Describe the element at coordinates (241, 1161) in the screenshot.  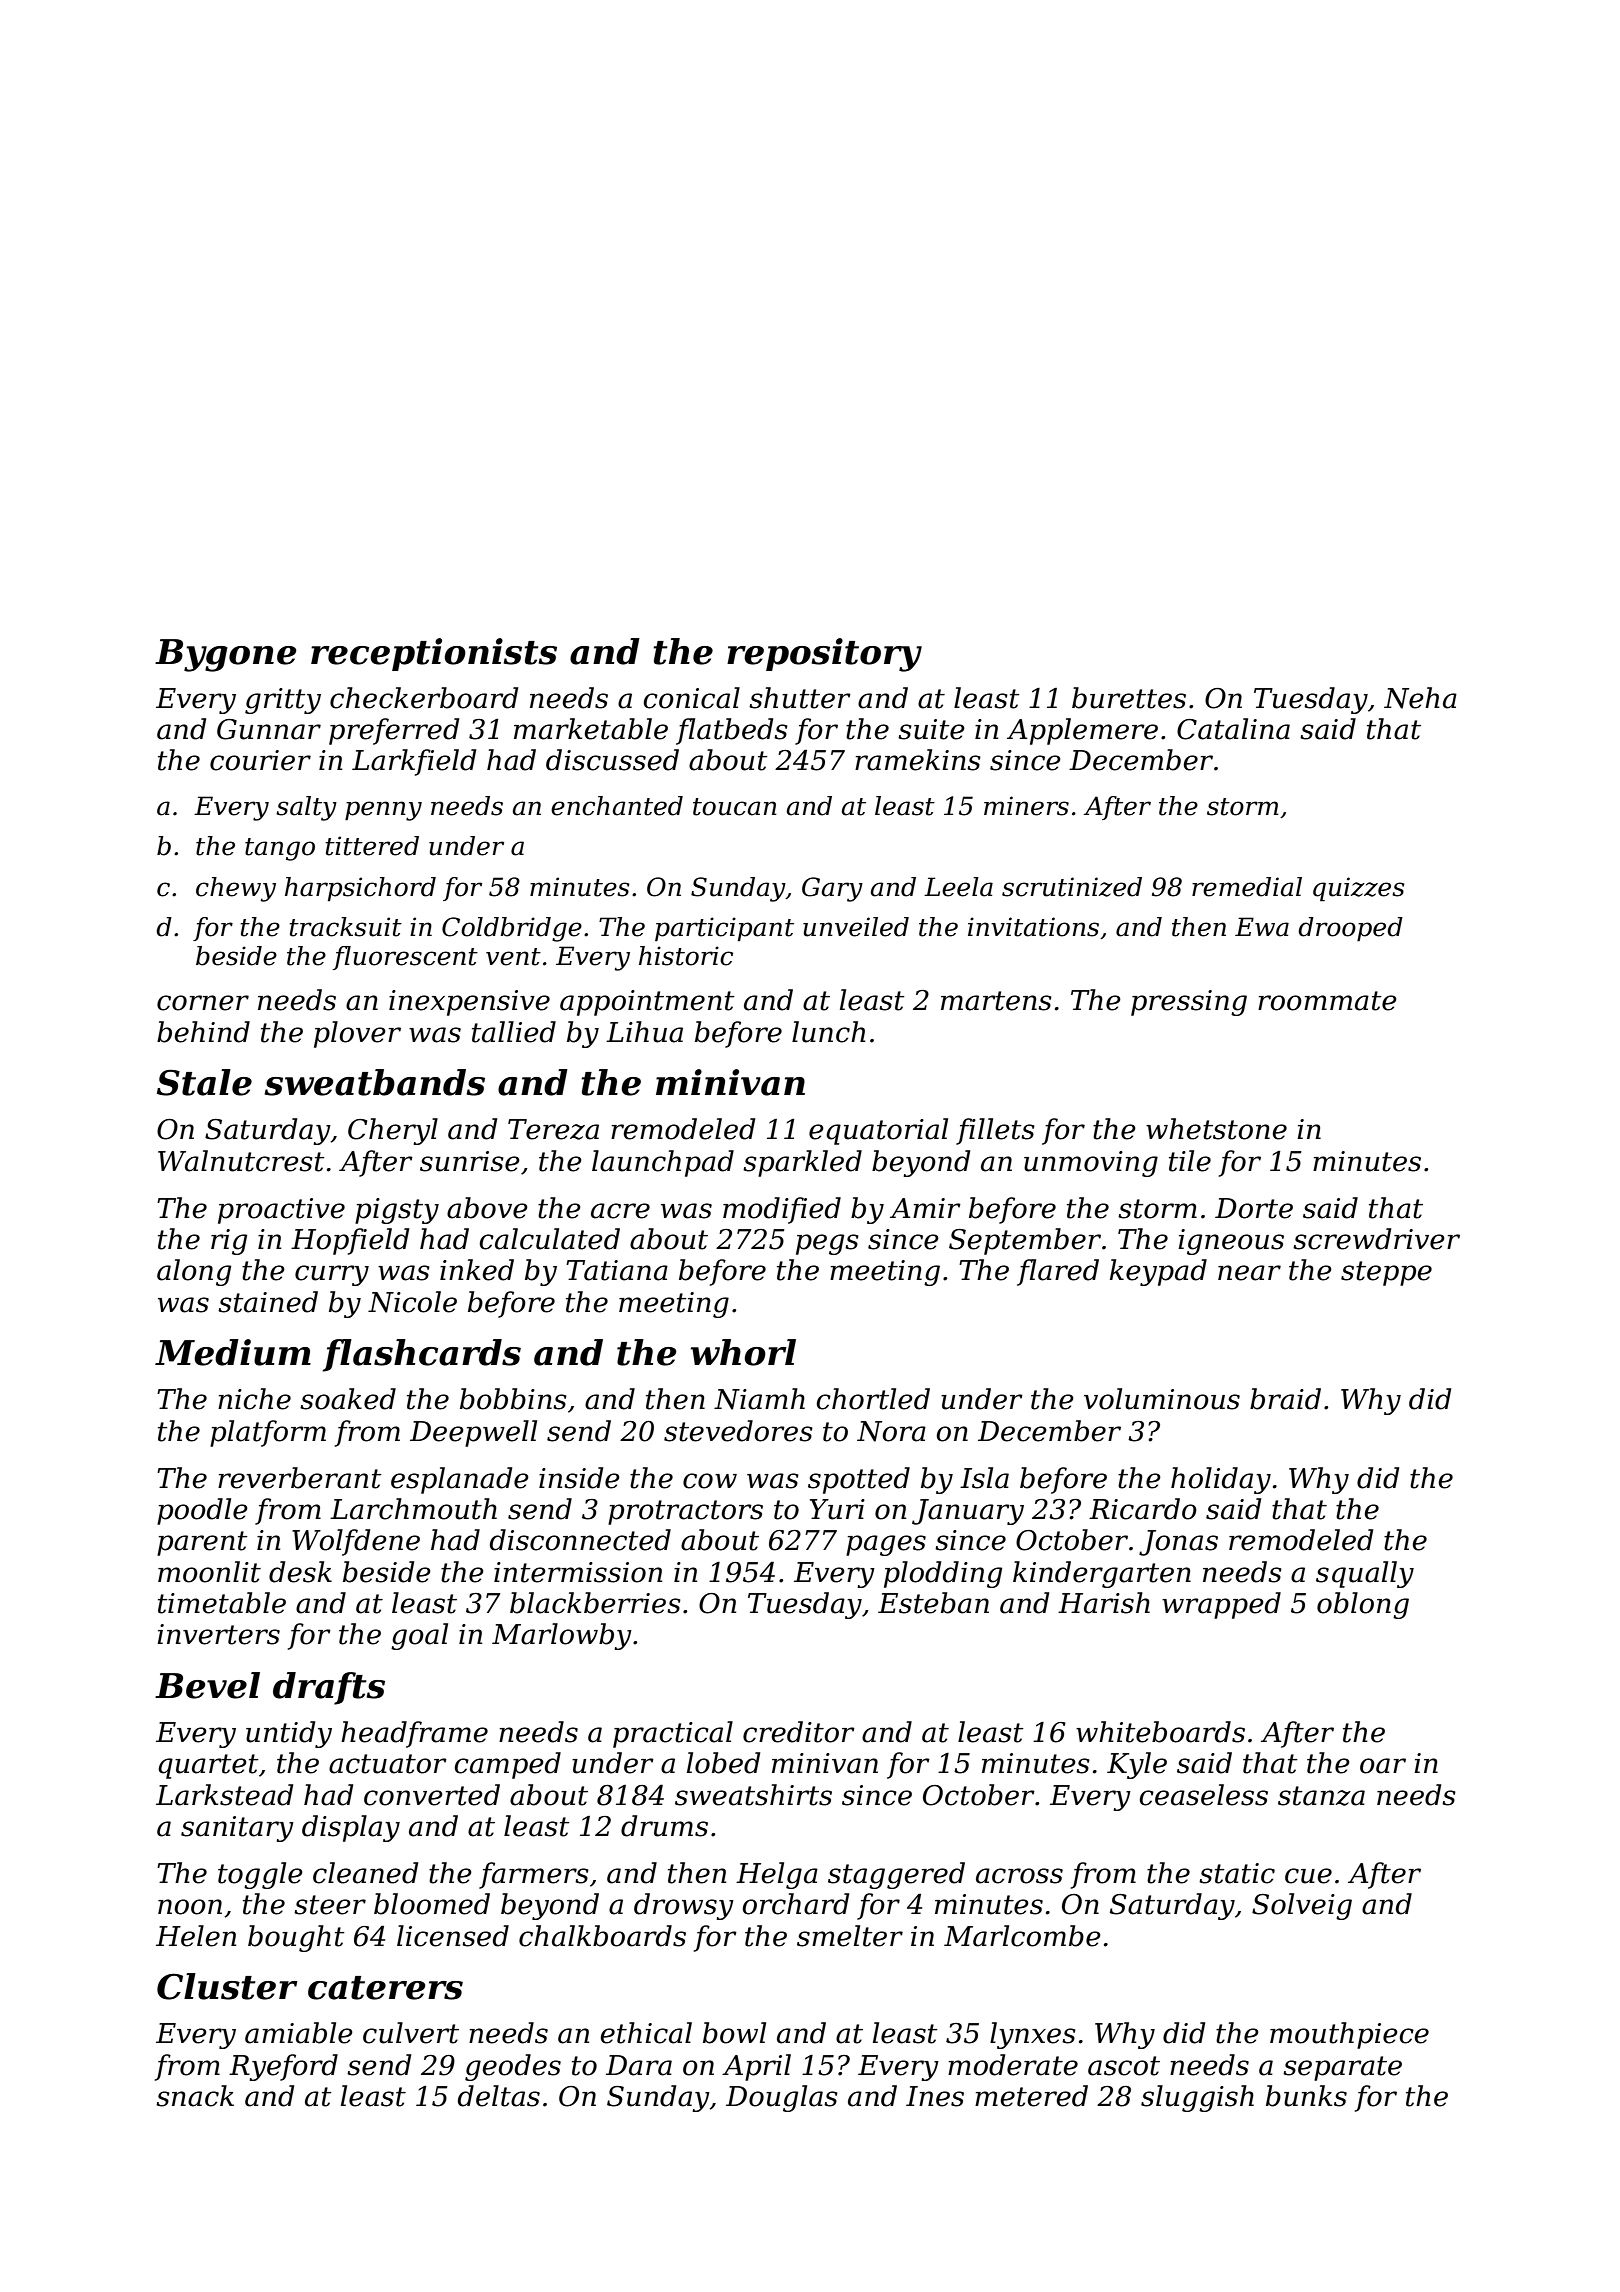
I see `Walnutcrest` at that location.
